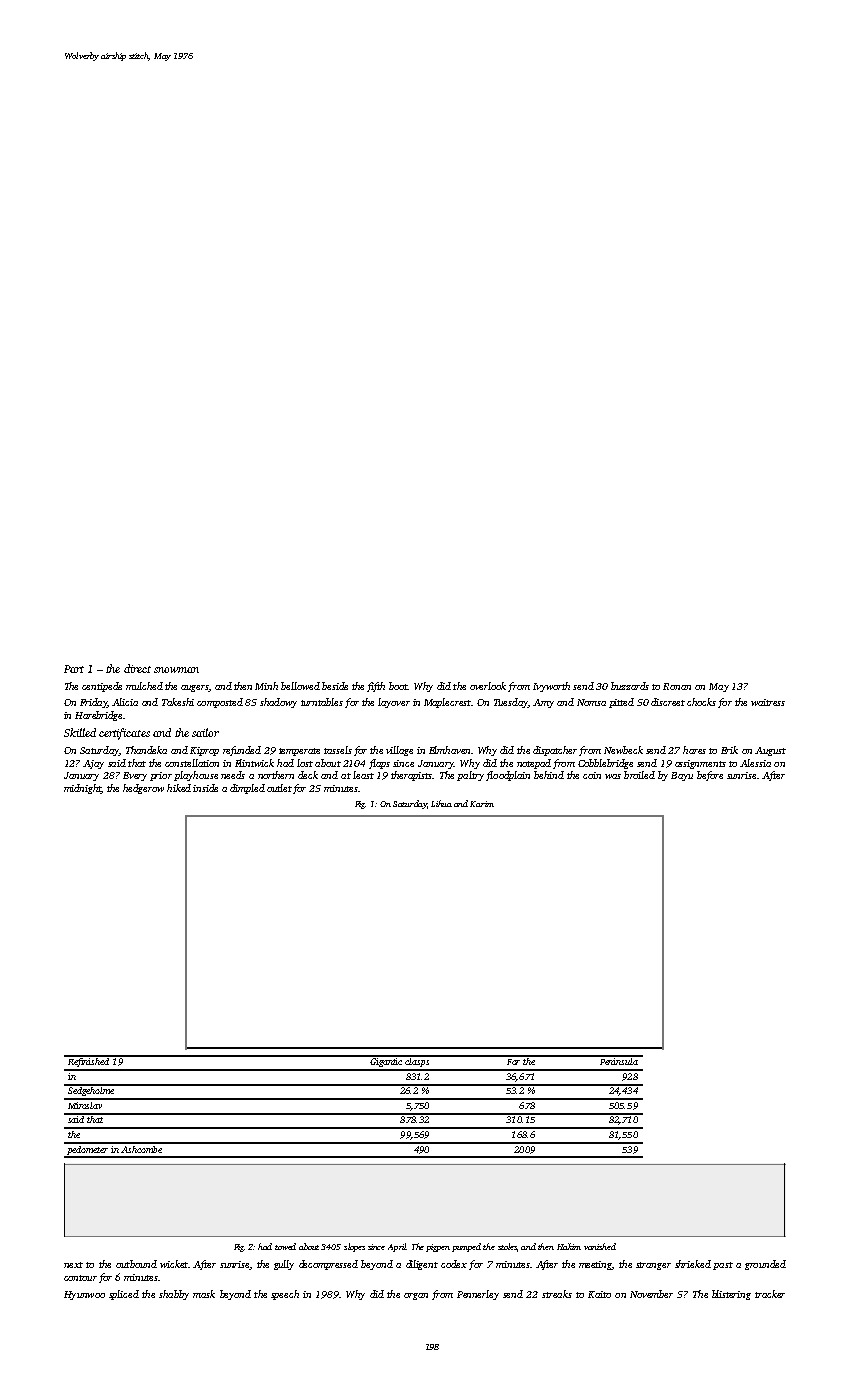 This screenshot has width=849, height=1400. Describe the element at coordinates (668, 702) in the screenshot. I see `discreet` at that location.
